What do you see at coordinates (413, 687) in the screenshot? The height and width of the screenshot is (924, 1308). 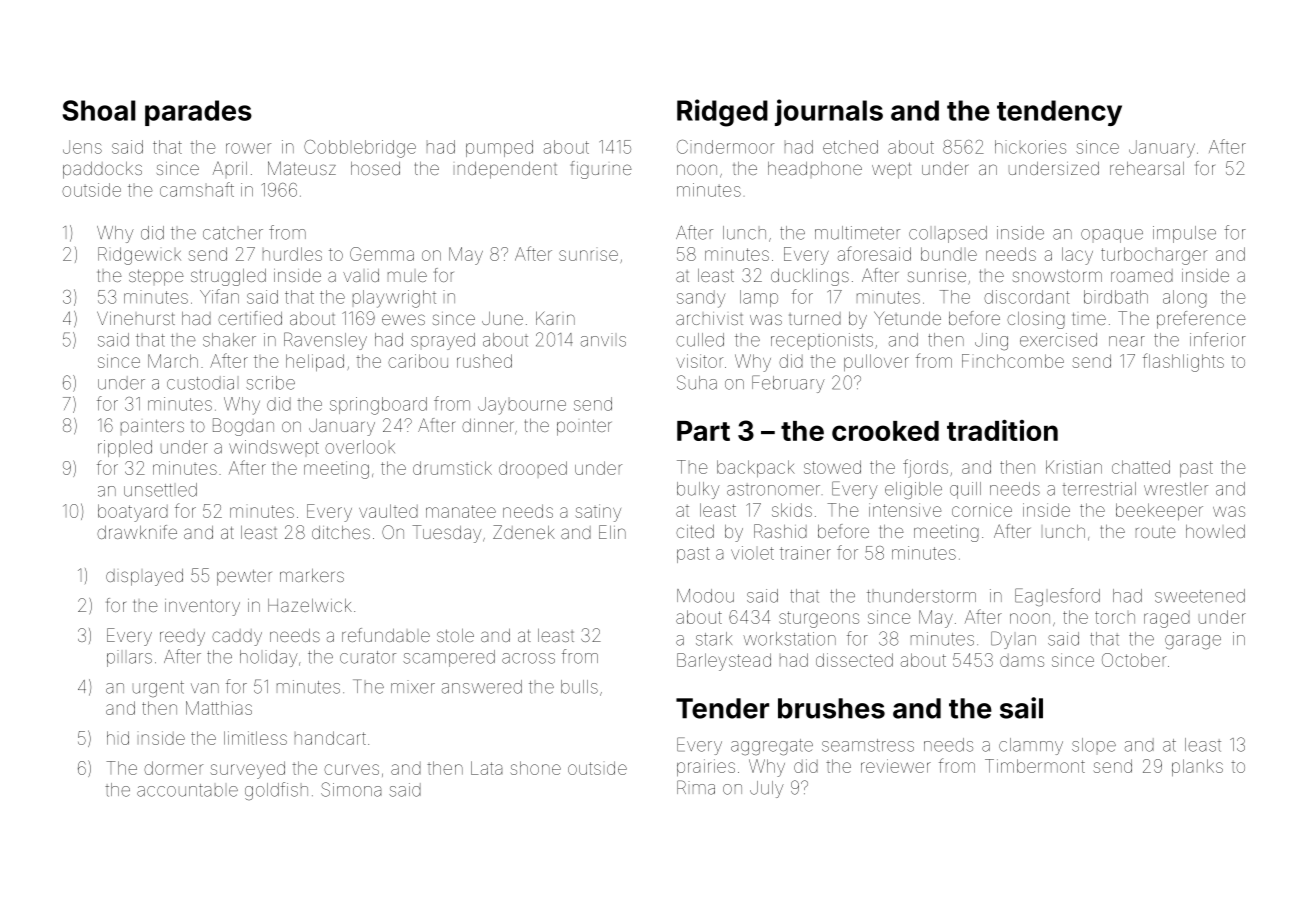 I see `mixer` at bounding box center [413, 687].
